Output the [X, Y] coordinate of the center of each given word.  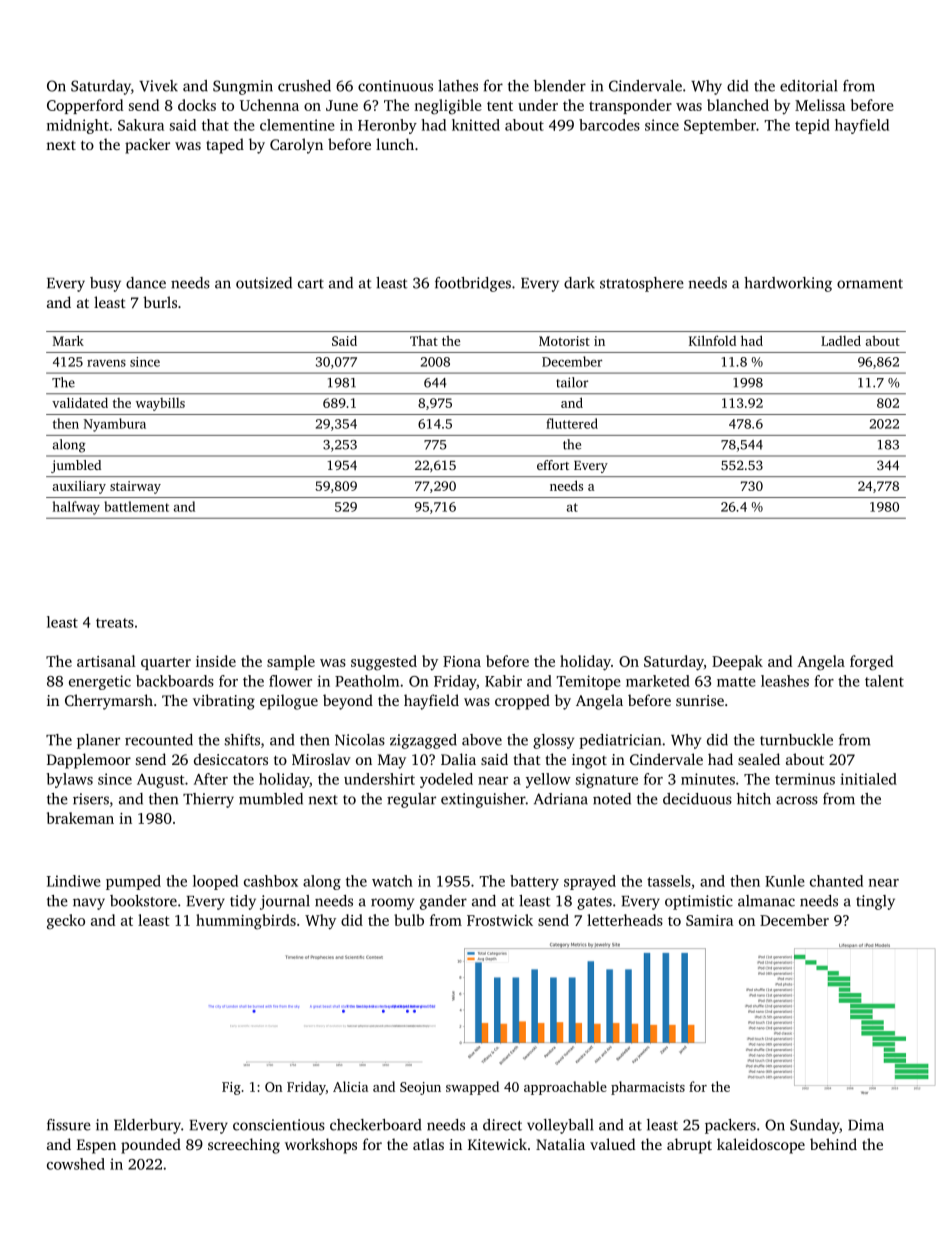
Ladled [841, 340]
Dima [866, 1125]
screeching [244, 1146]
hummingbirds [246, 922]
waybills [160, 404]
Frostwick [500, 920]
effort [553, 465]
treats [115, 623]
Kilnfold [712, 340]
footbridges [473, 284]
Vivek [158, 86]
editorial [809, 86]
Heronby [387, 126]
